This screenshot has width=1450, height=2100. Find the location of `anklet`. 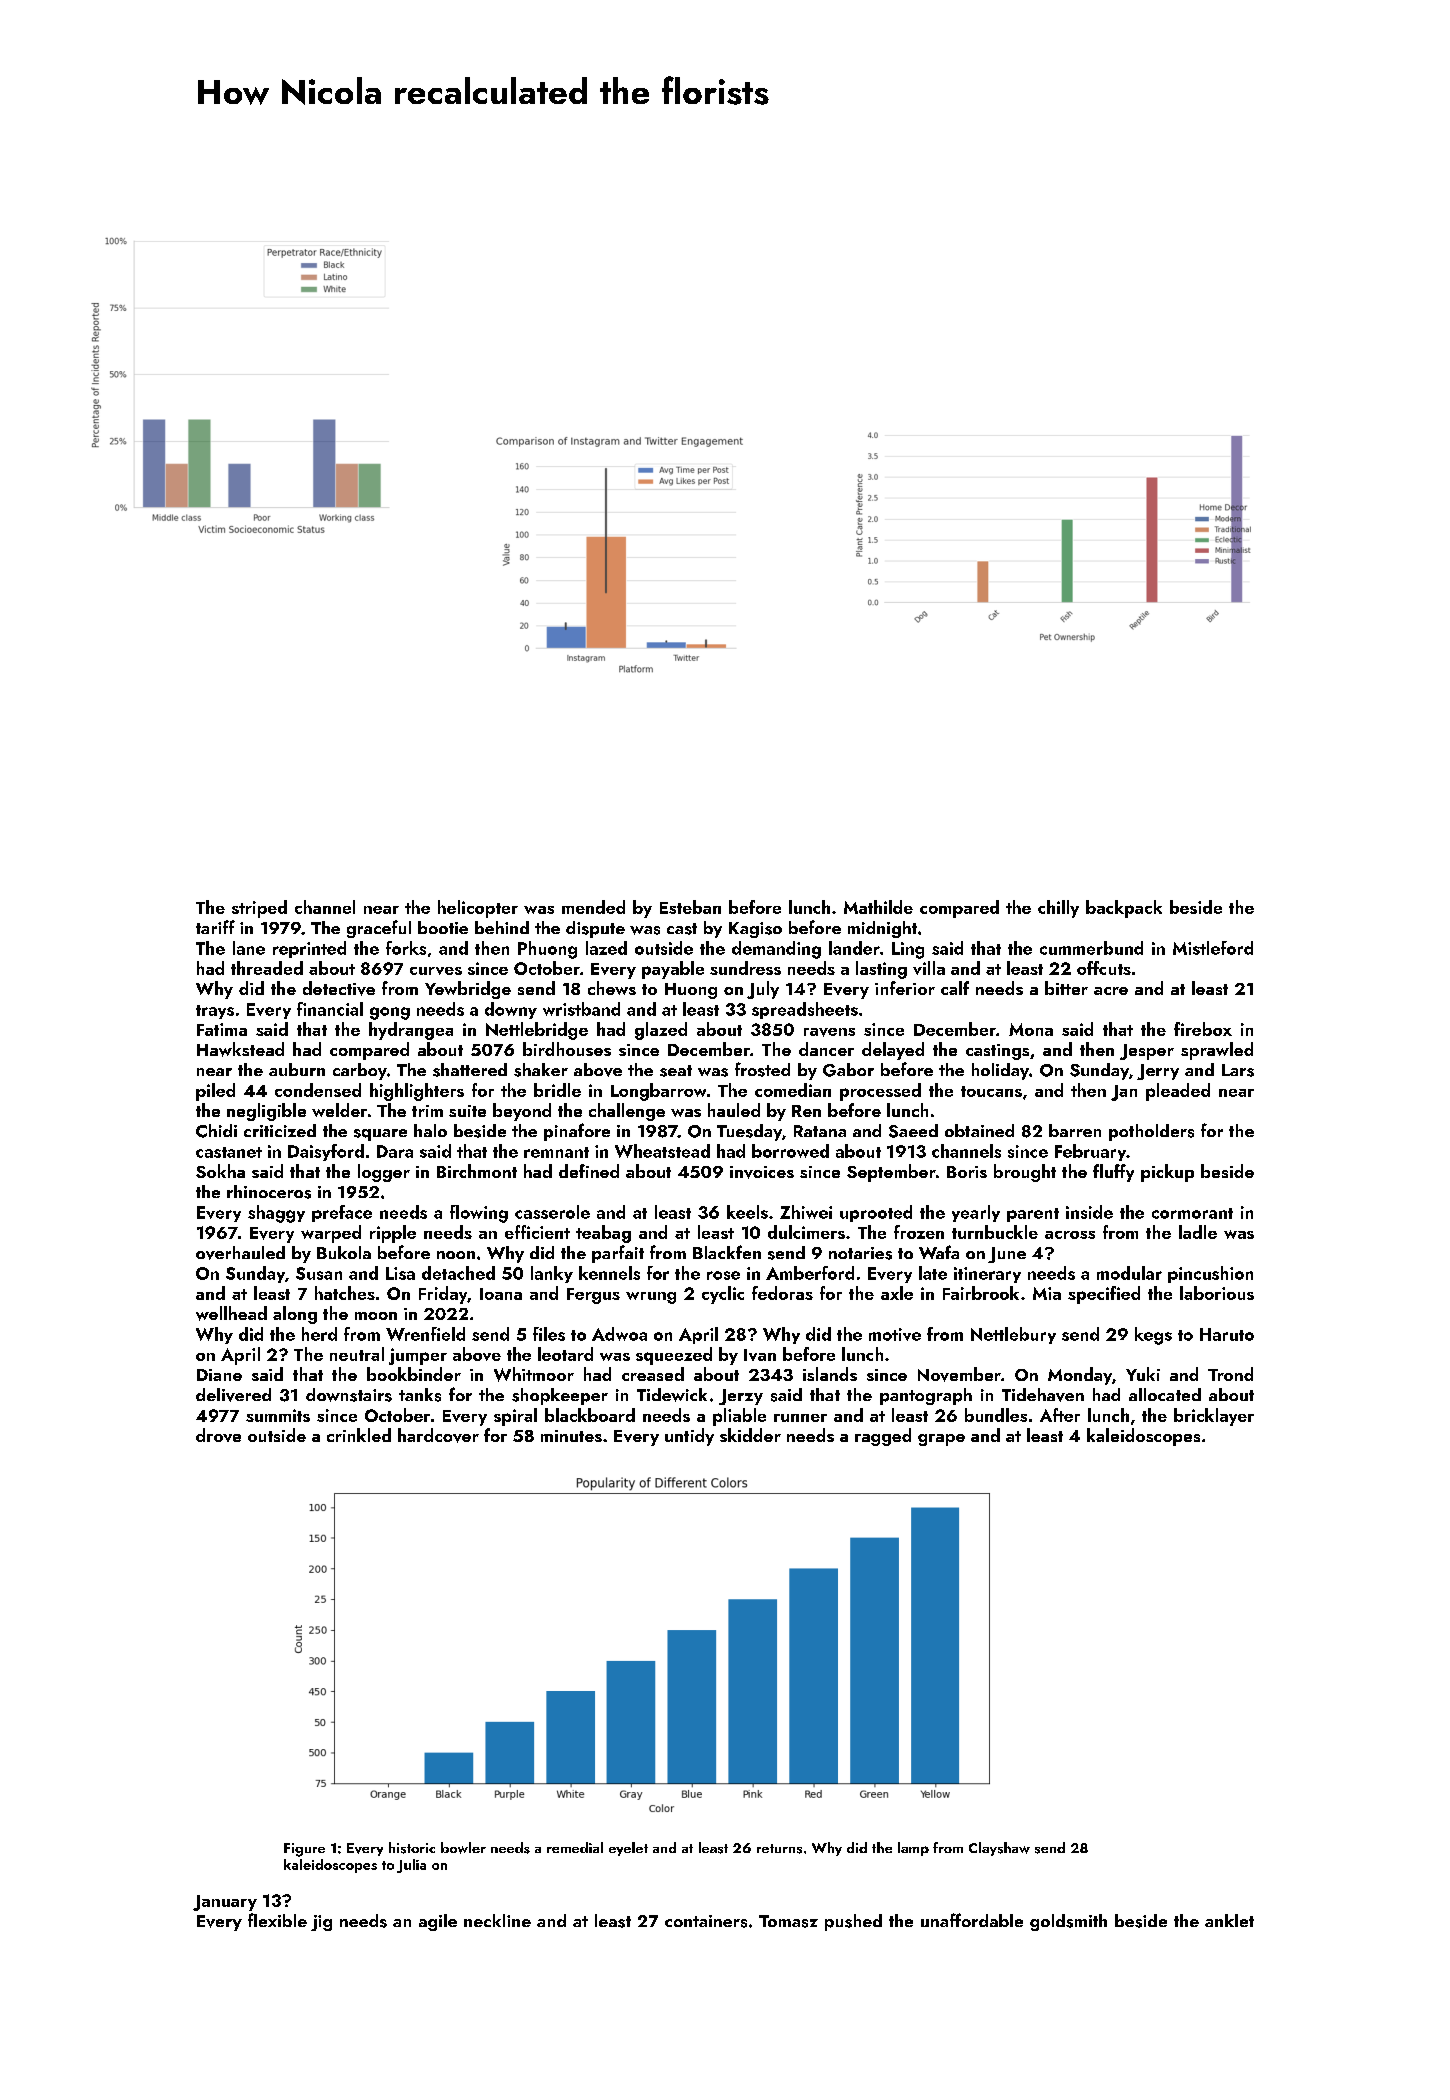

anklet is located at coordinates (1229, 1920).
